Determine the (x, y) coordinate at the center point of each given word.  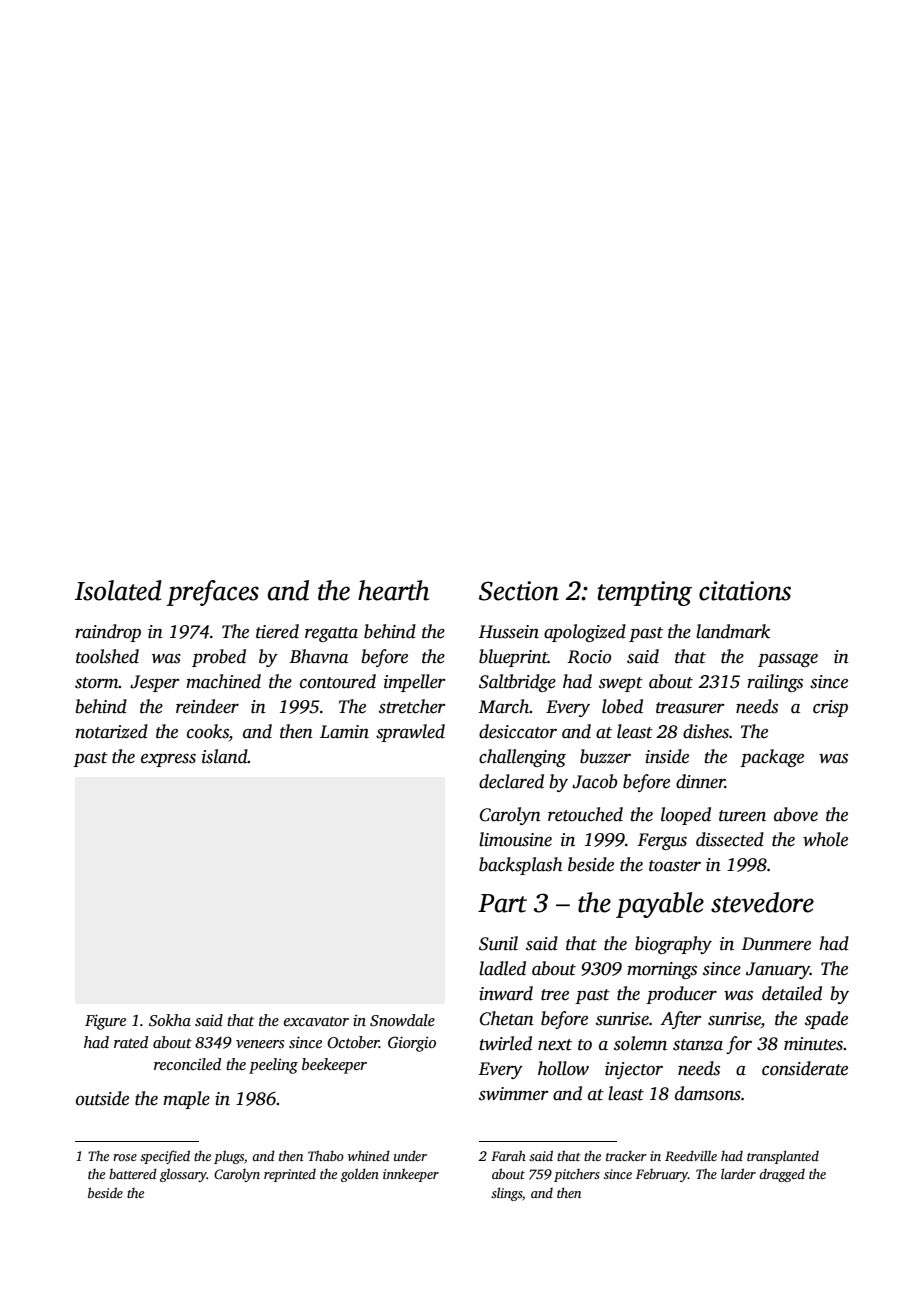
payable (660, 905)
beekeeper (334, 1066)
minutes (813, 1044)
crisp (830, 708)
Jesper (154, 683)
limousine (515, 839)
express (168, 760)
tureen (742, 816)
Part (502, 903)
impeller (414, 683)
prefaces (212, 593)
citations (745, 591)
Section (519, 591)
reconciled (187, 1064)
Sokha (170, 1020)
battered (133, 1173)
